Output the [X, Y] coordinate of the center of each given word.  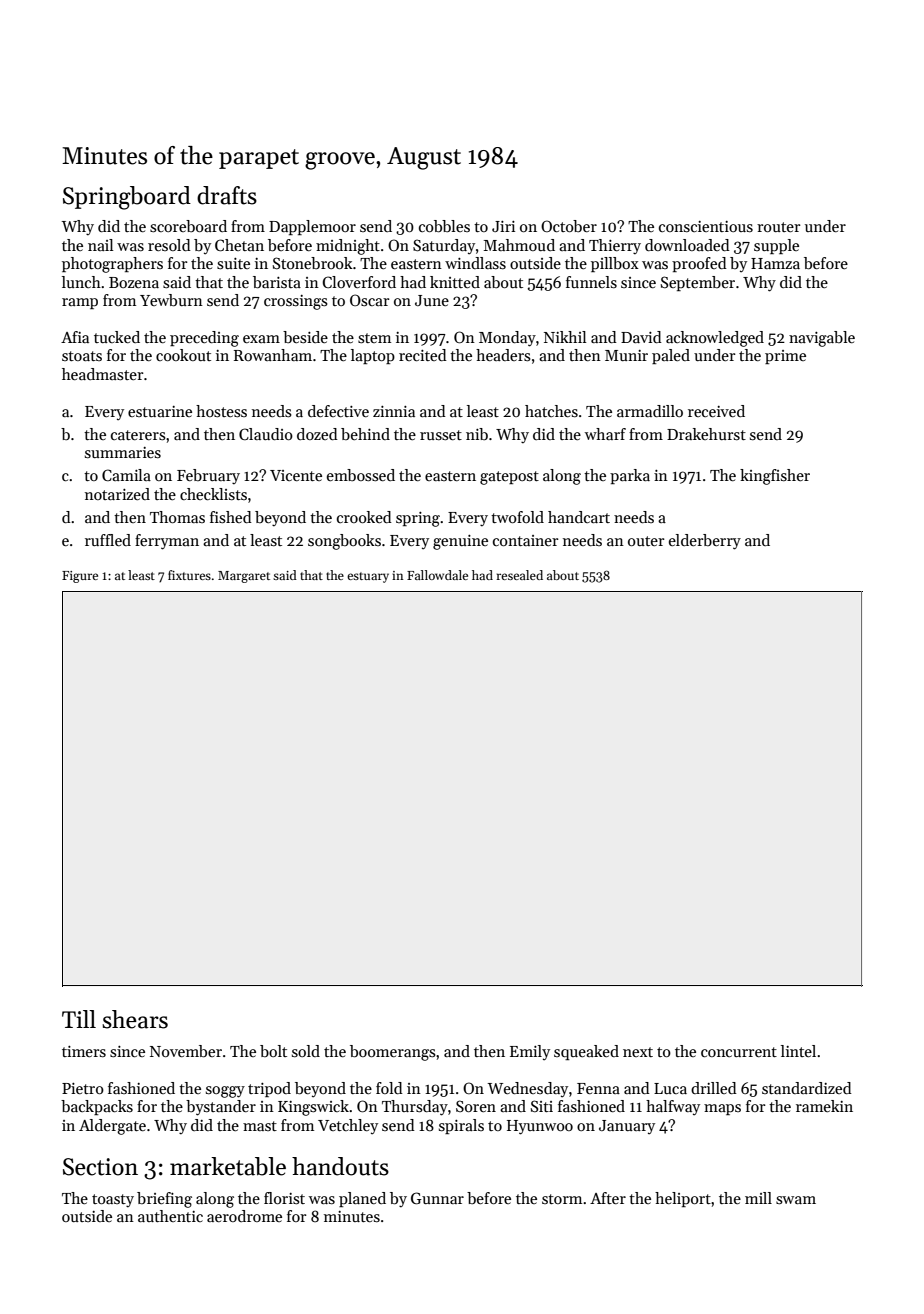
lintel [798, 1051]
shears [135, 1019]
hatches [551, 411]
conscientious [706, 226]
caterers [138, 435]
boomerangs [393, 1053]
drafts [227, 195]
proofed [699, 264]
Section [100, 1167]
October [569, 226]
